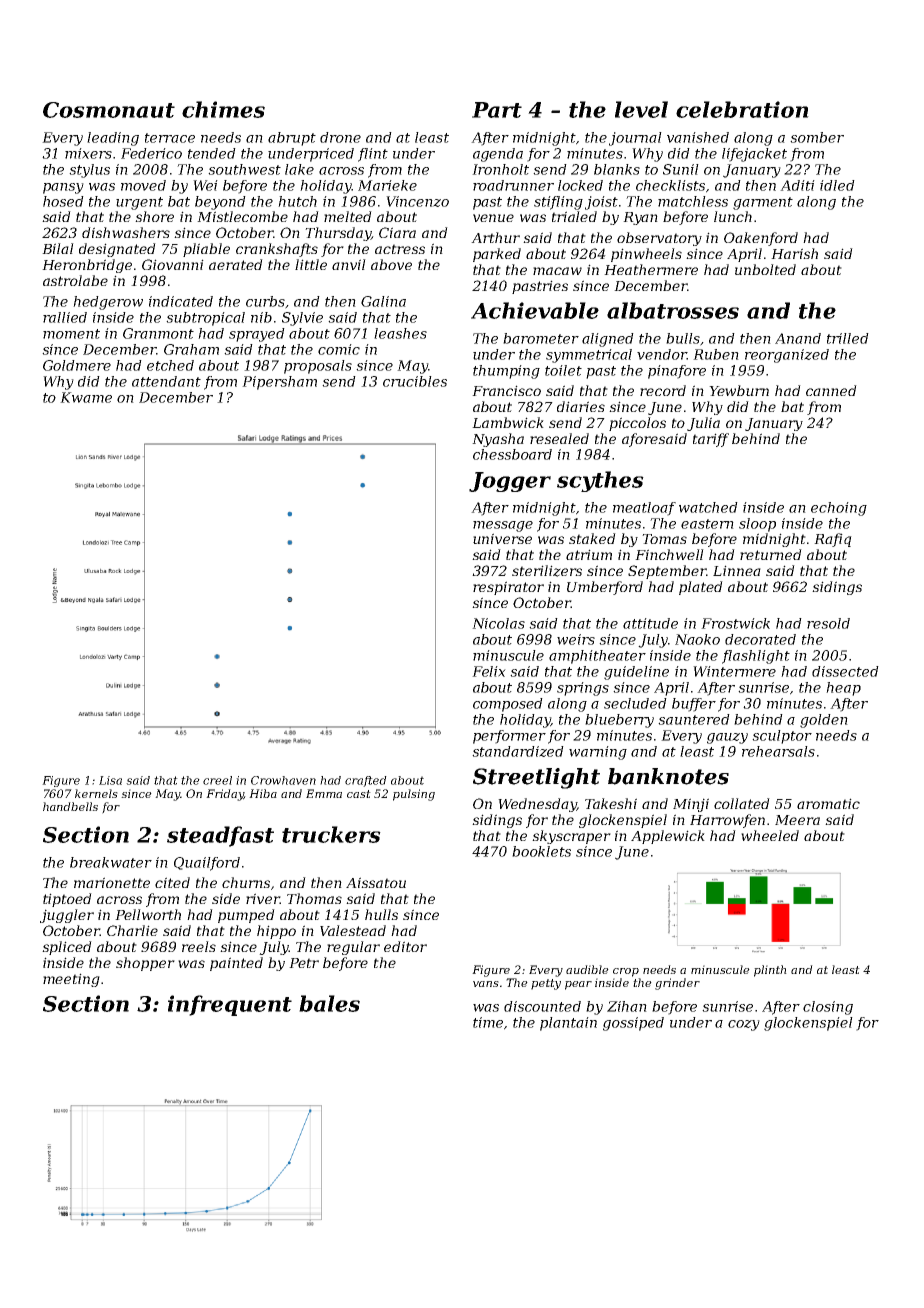  I want to click on juggler, so click(67, 916).
